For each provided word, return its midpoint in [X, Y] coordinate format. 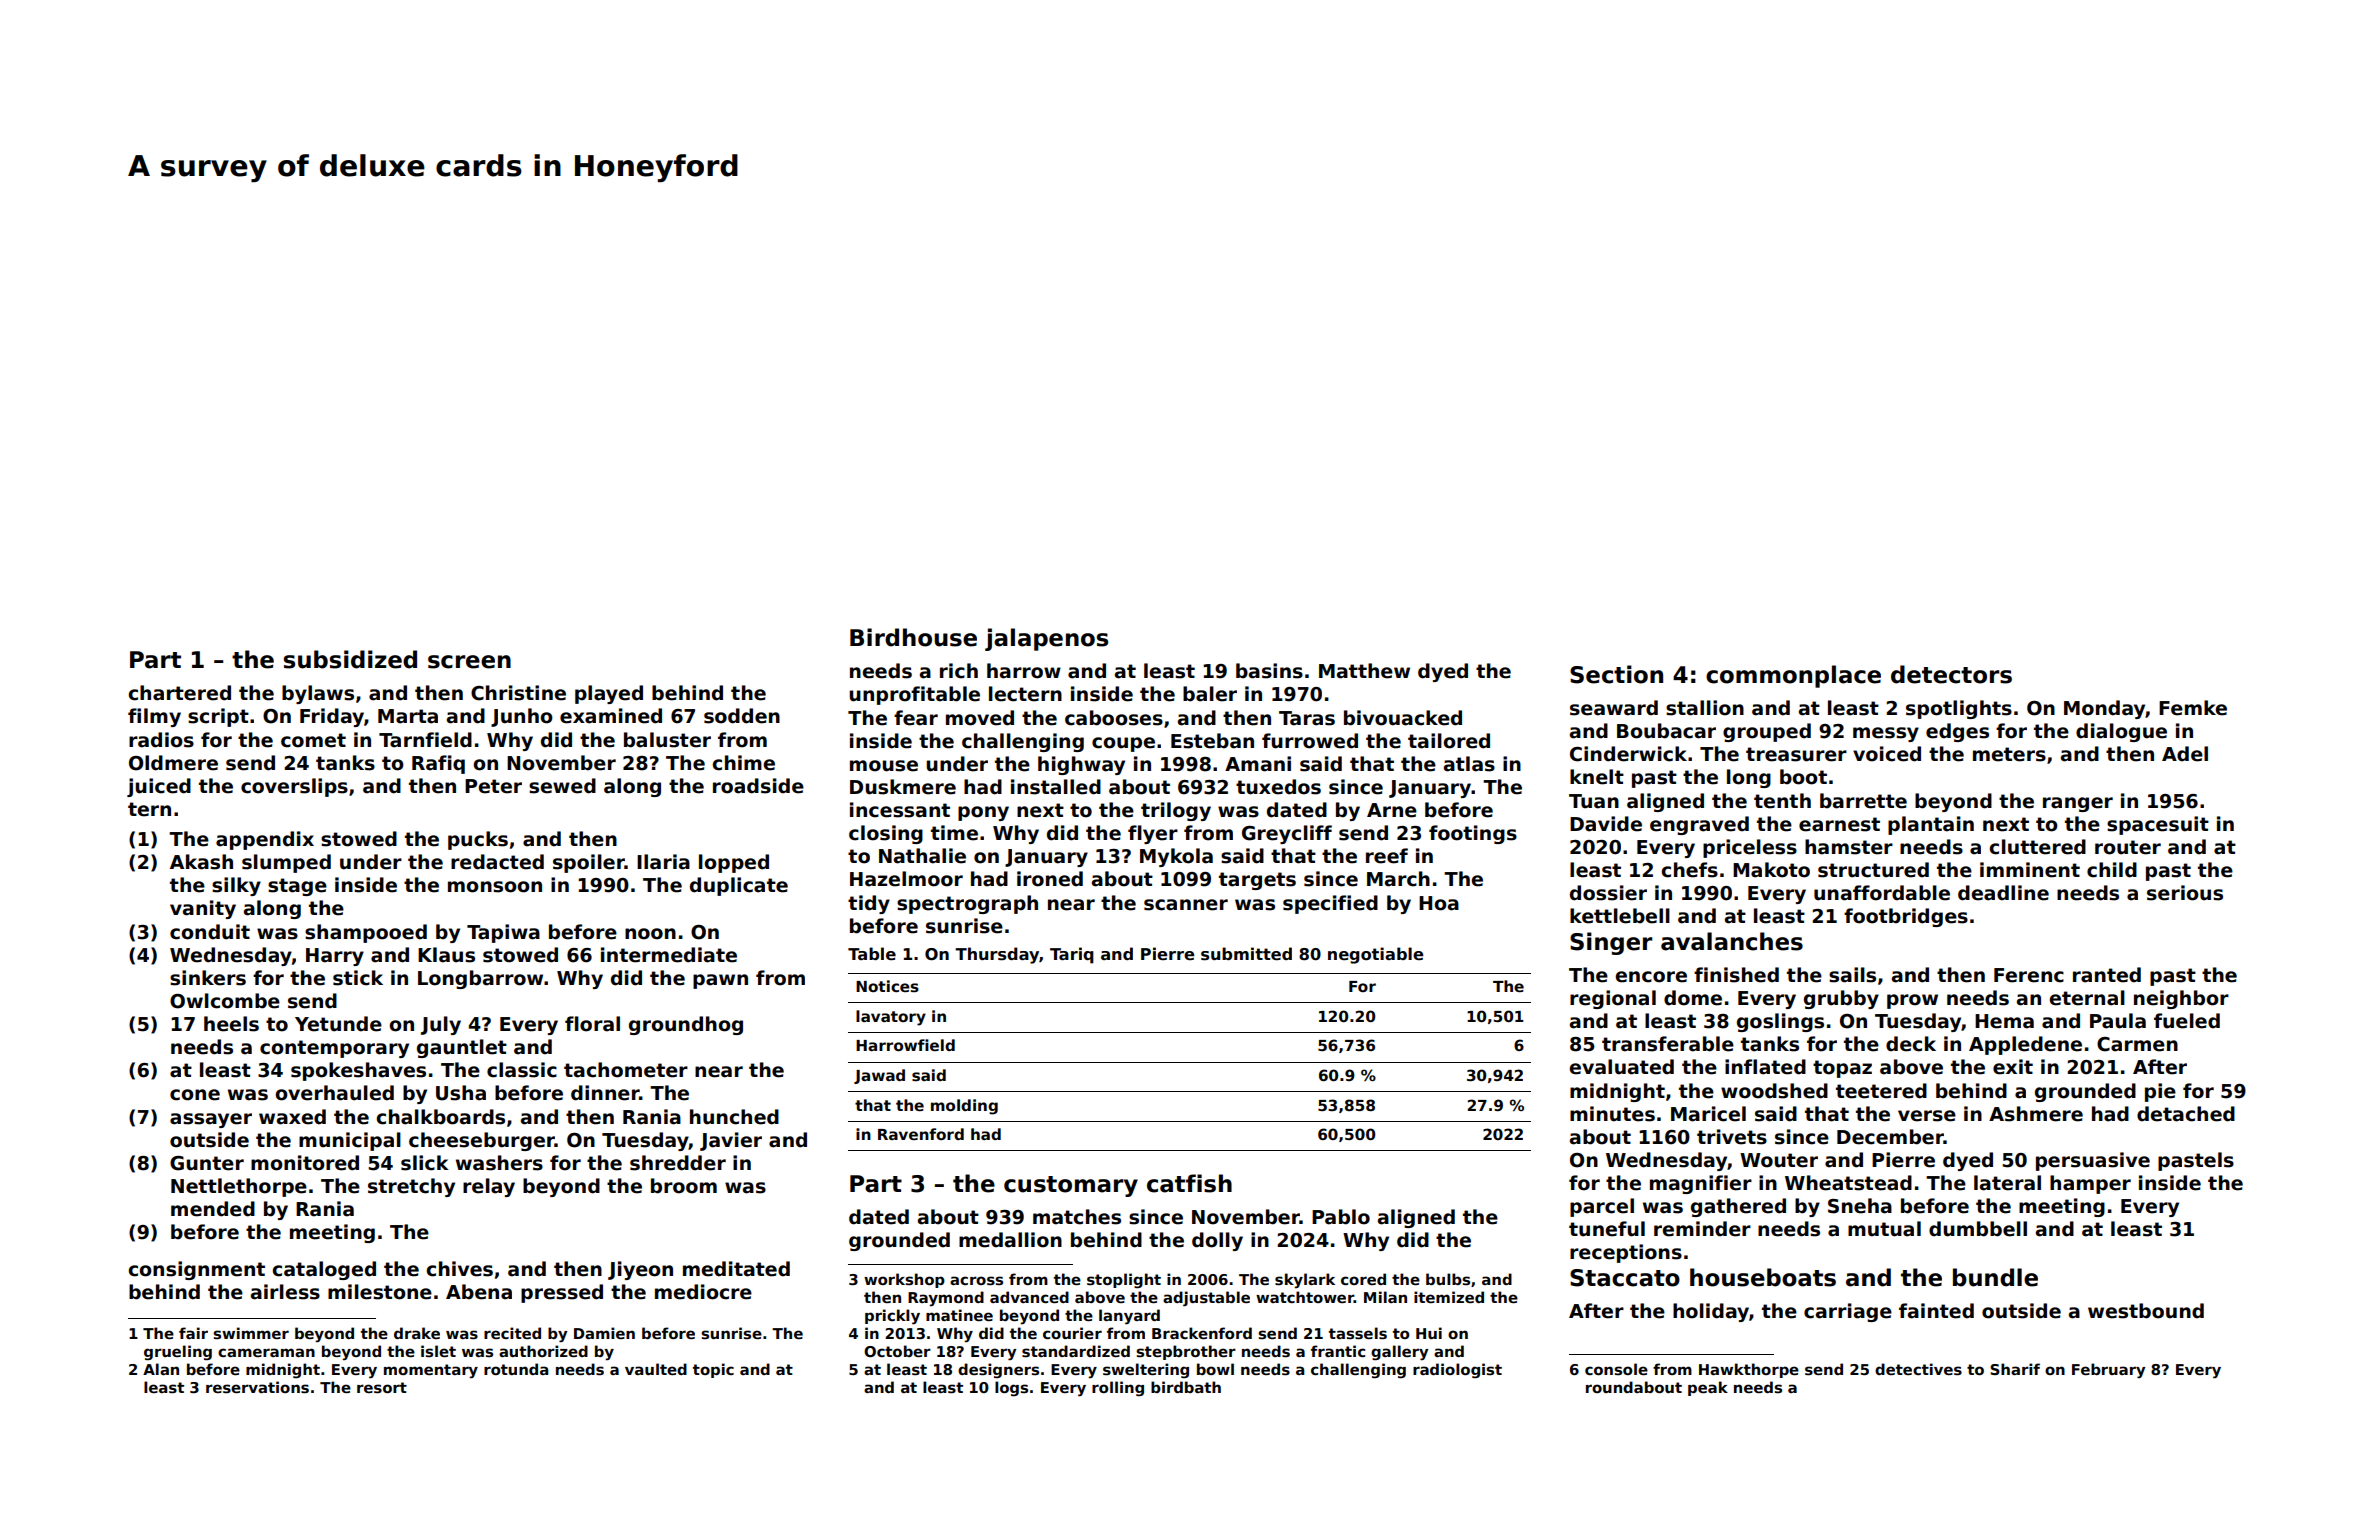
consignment [196, 1270]
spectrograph [967, 904]
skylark [1305, 1281]
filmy [154, 717]
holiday [1711, 1312]
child [2112, 870]
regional [1613, 999]
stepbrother [1186, 1352]
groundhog [686, 1025]
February [2108, 1371]
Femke [2193, 708]
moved [980, 718]
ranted [2107, 975]
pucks [478, 840]
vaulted [656, 1369]
